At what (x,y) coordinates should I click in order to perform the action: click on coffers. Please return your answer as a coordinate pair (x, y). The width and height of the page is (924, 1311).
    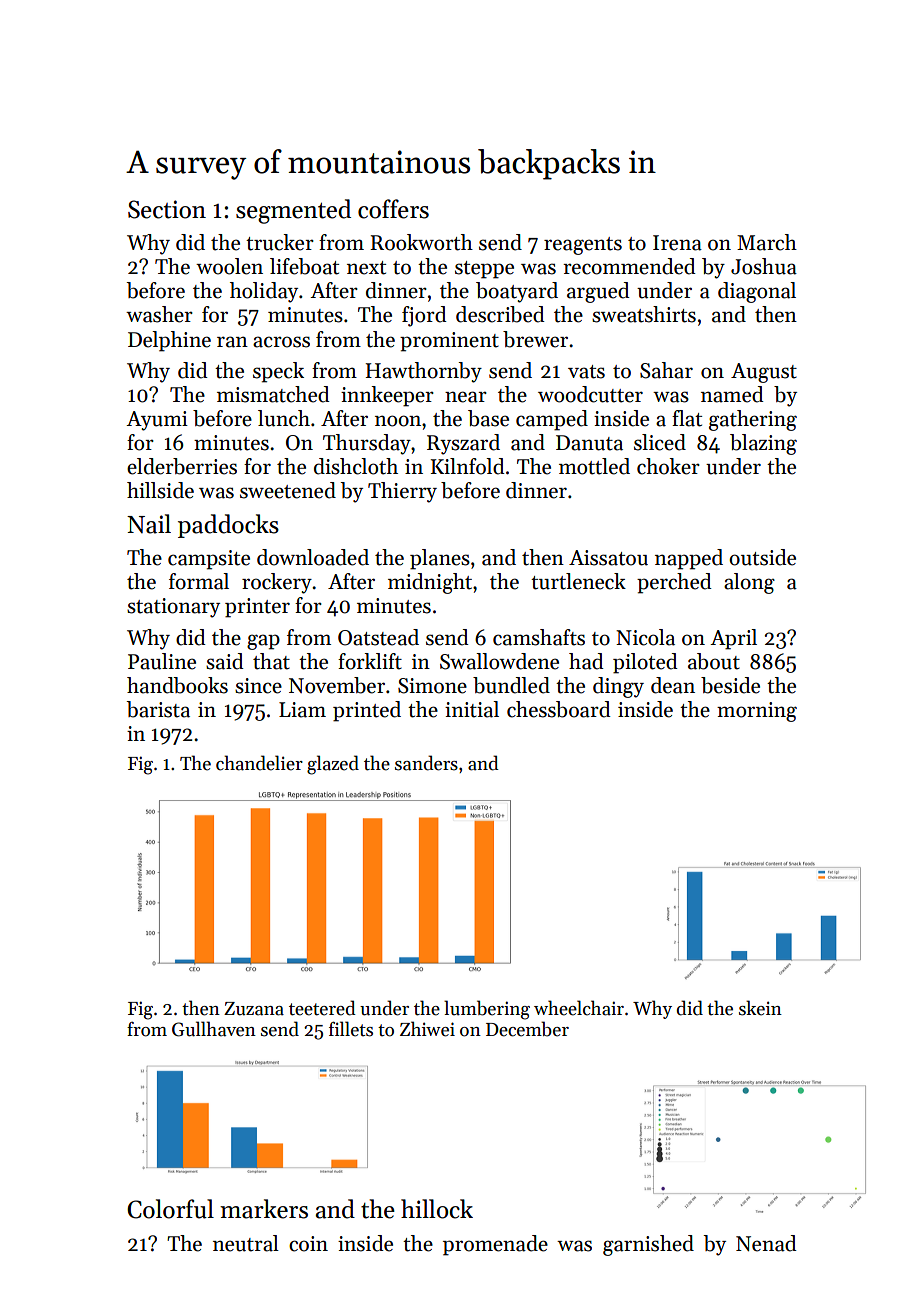
    Looking at the image, I should click on (393, 209).
